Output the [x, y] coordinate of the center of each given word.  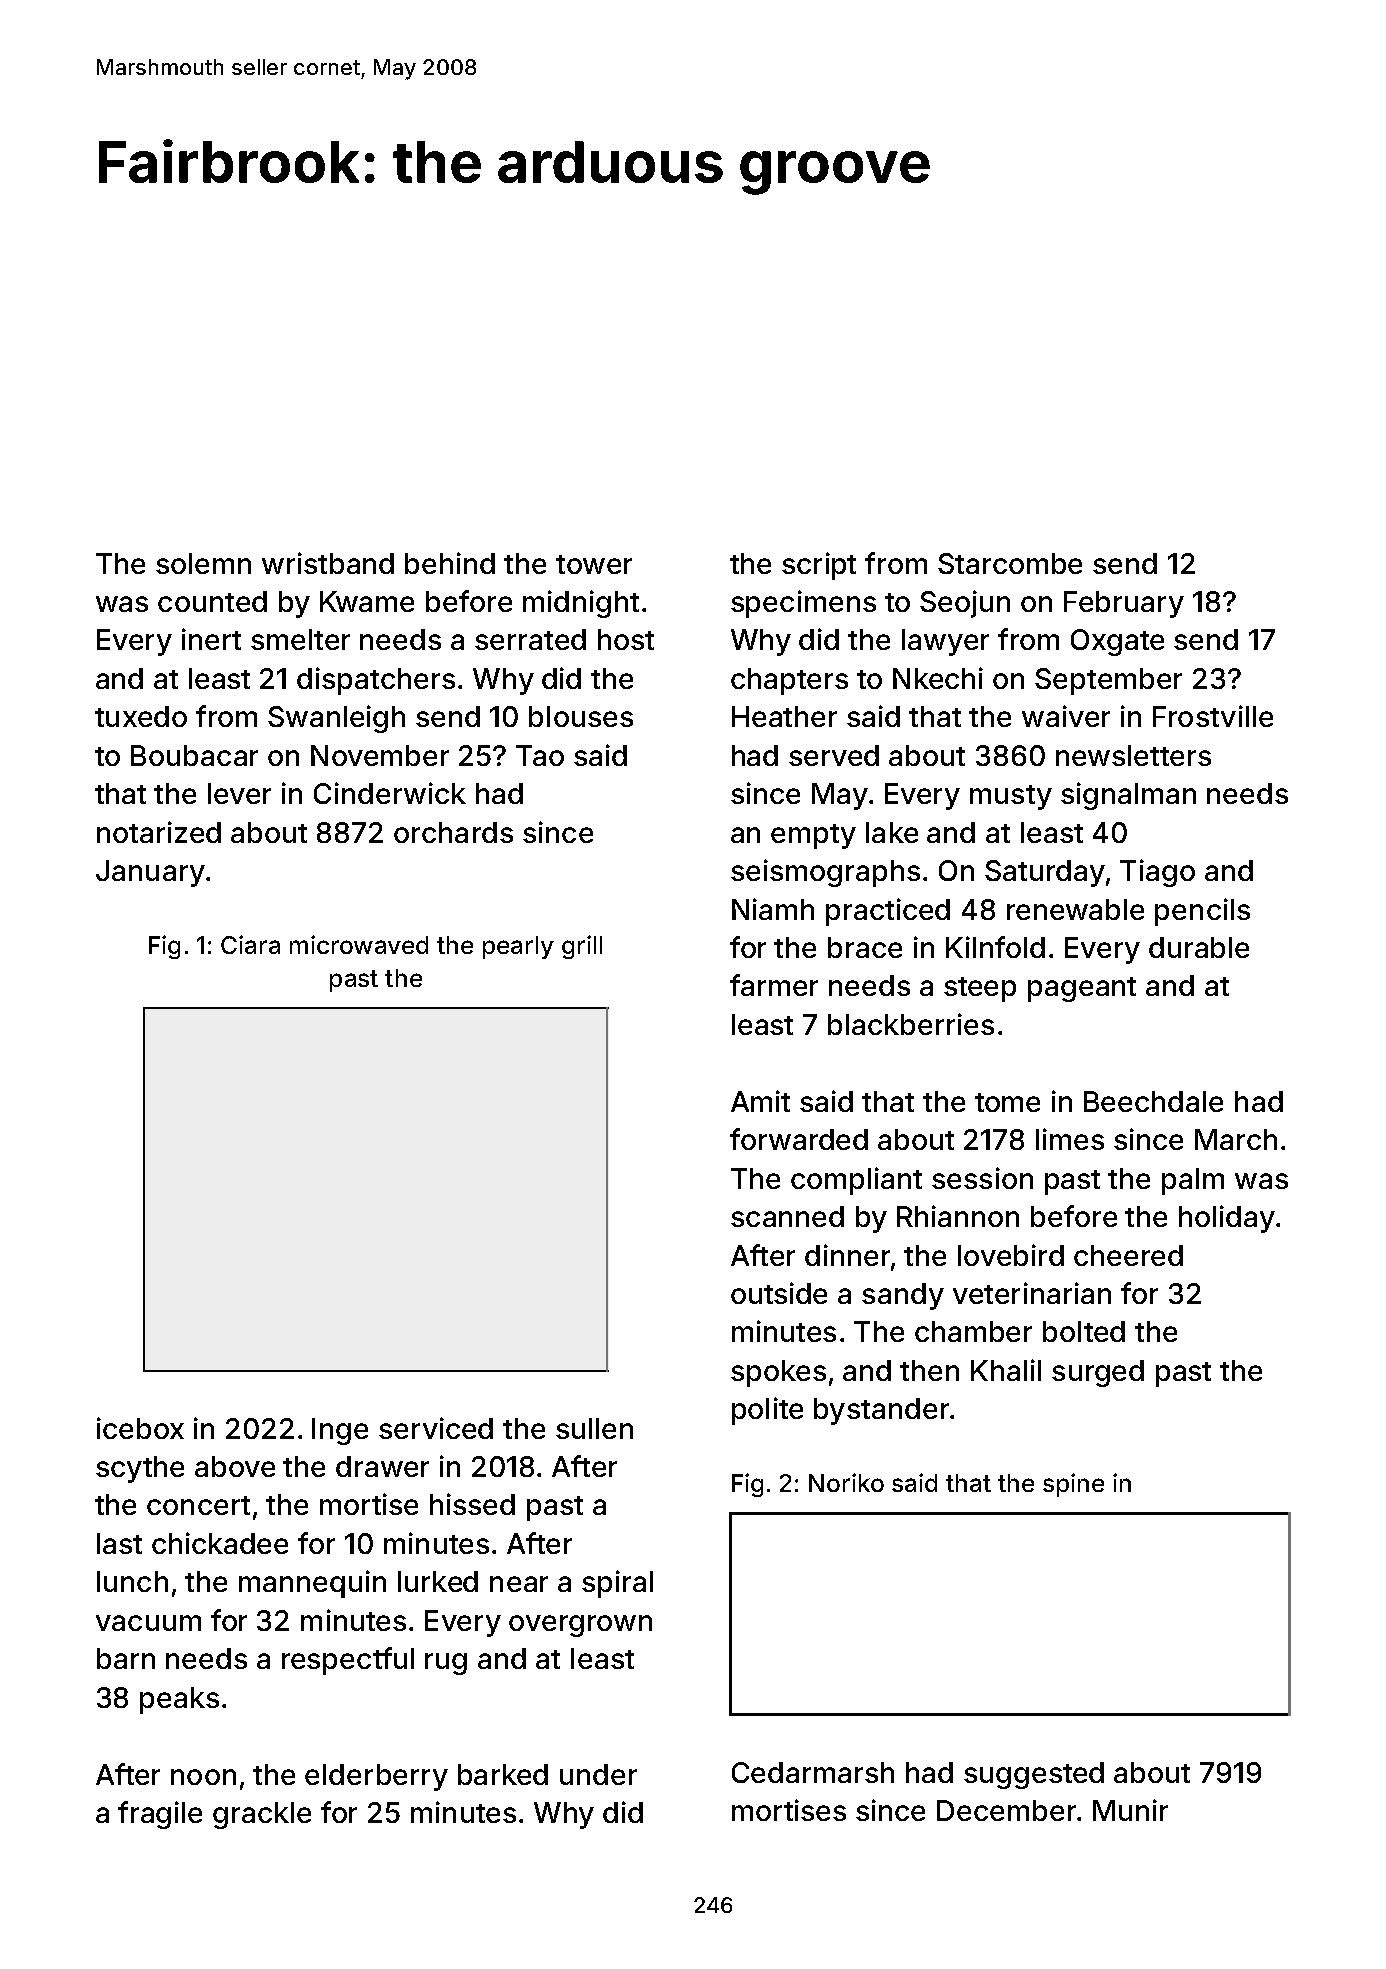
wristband [328, 563]
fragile [160, 1815]
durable [1199, 947]
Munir [1130, 1810]
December [1006, 1810]
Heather [784, 716]
